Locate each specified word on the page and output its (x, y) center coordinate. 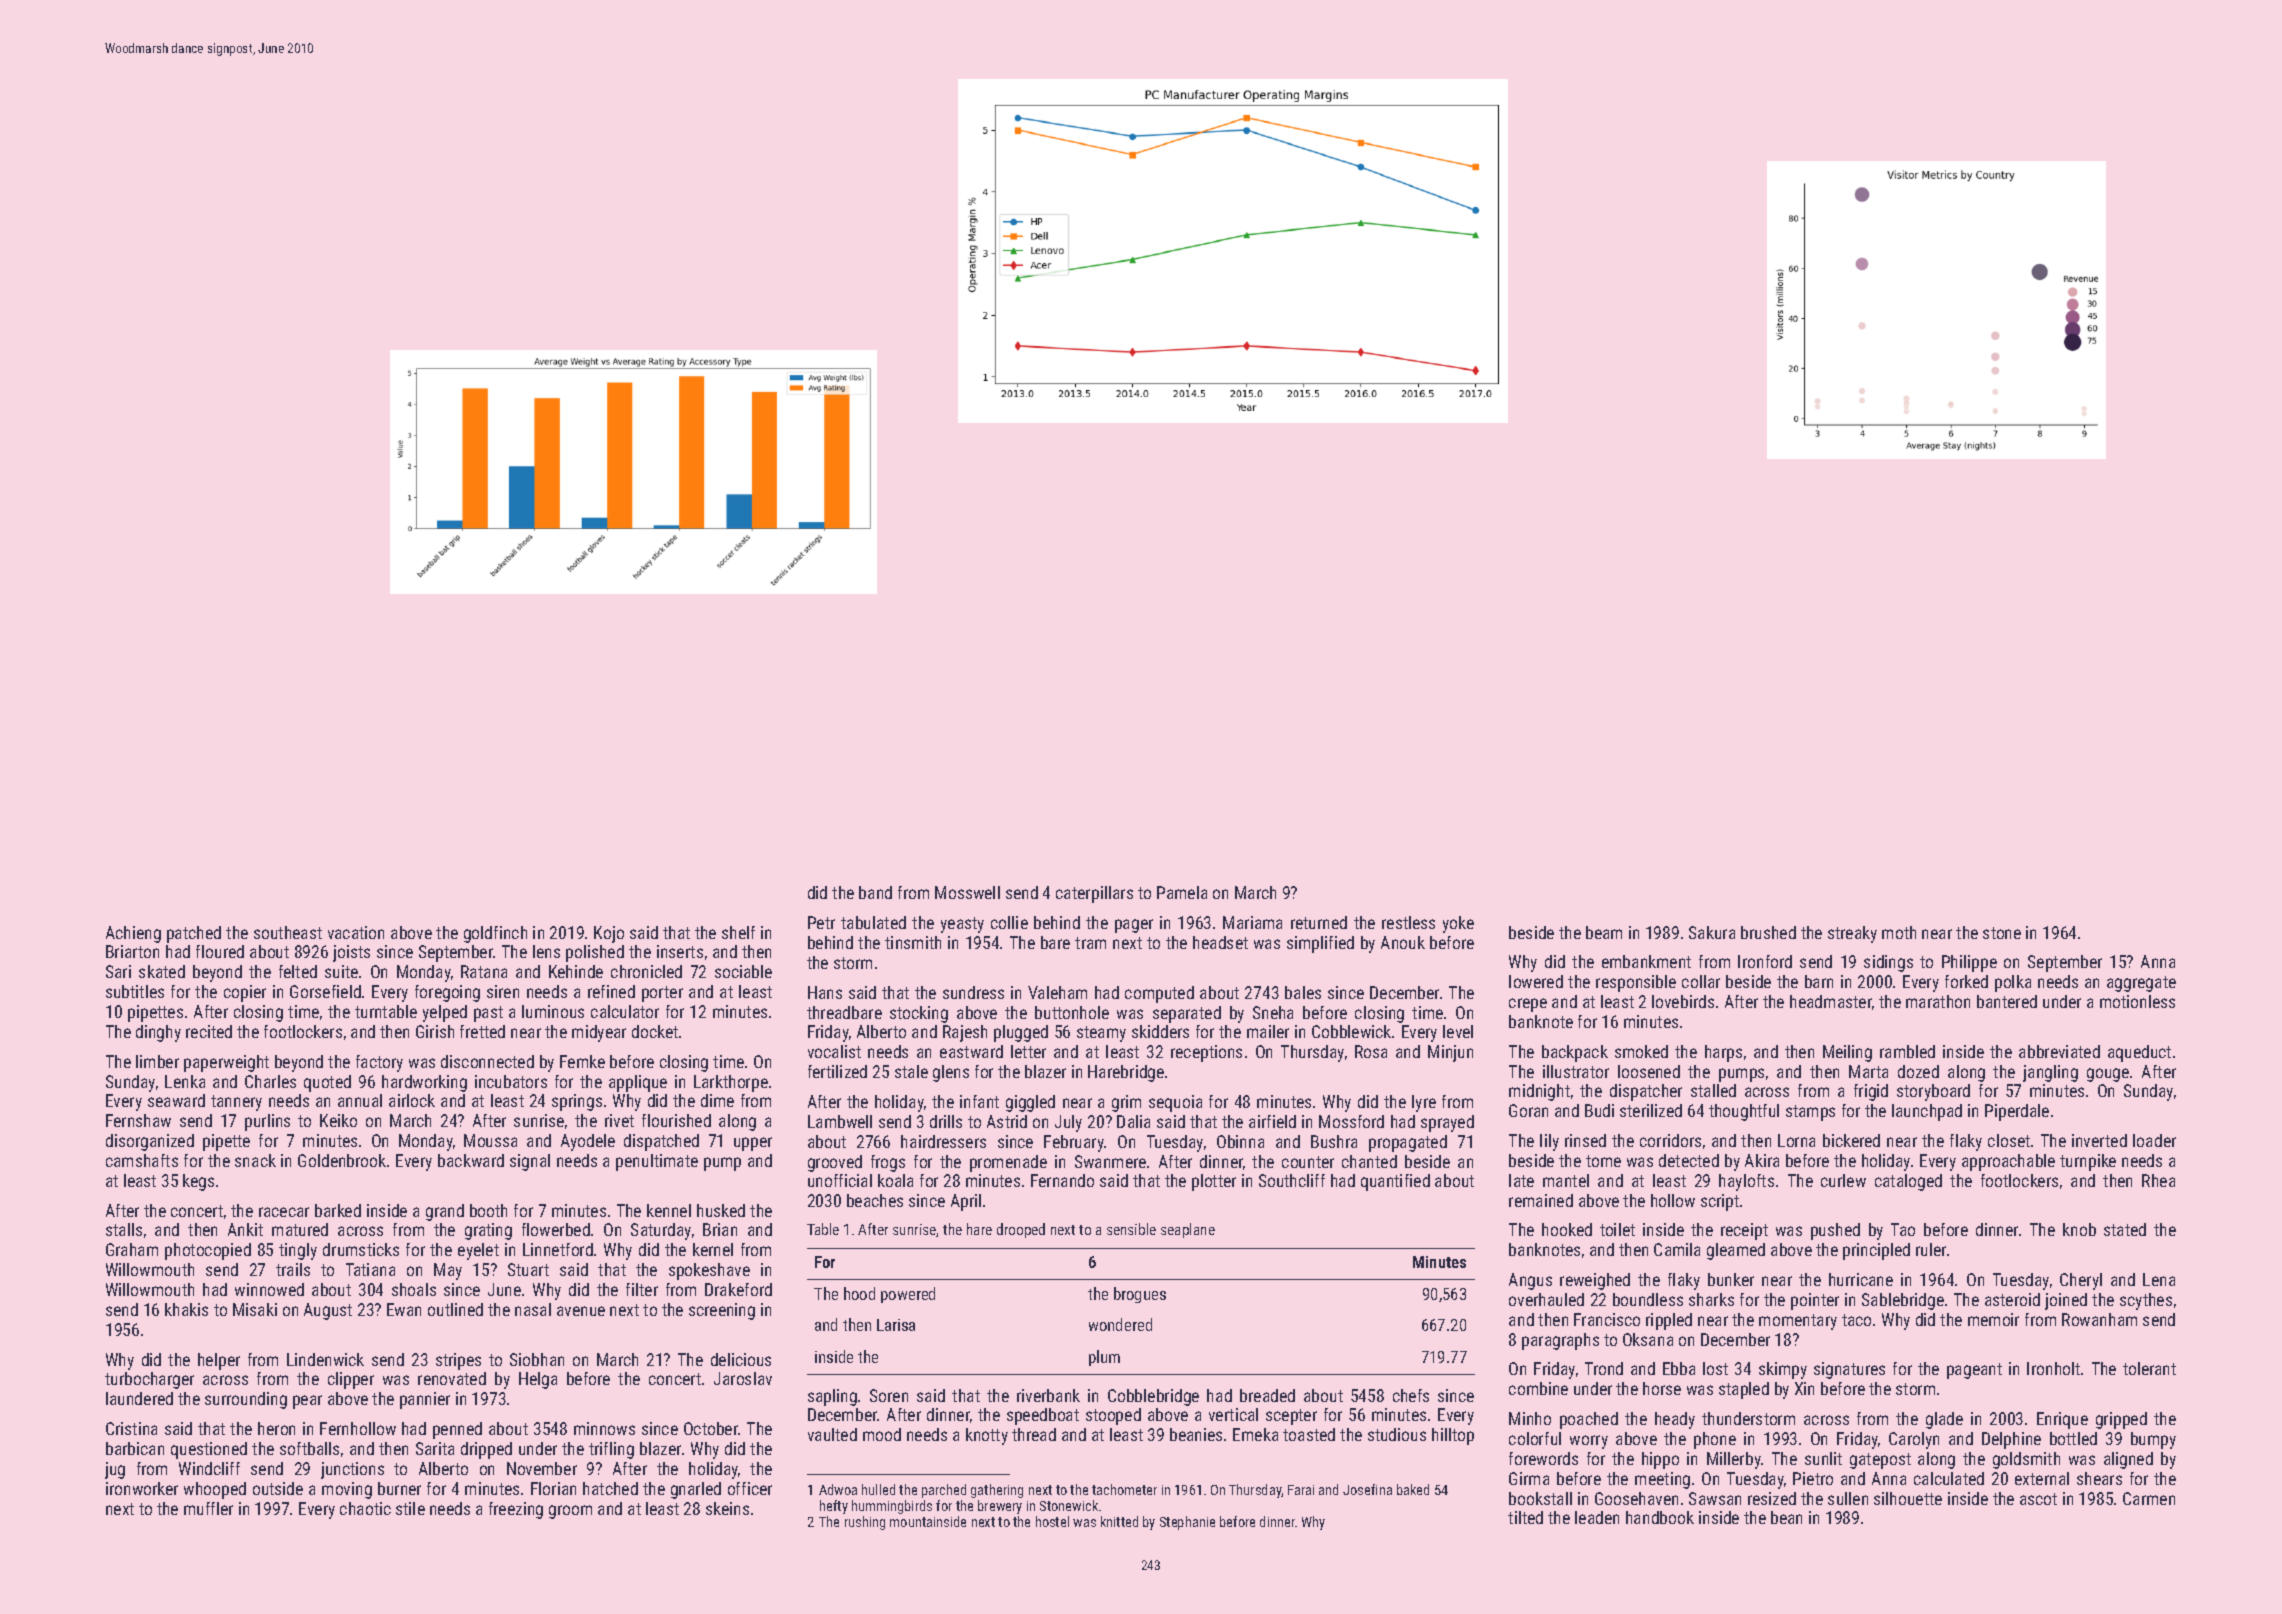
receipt (1744, 1231)
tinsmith (913, 942)
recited (209, 1031)
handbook (1660, 1517)
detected (1689, 1160)
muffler (208, 1508)
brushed (1768, 932)
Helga (538, 1380)
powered (908, 1295)
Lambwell (840, 1121)
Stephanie (1187, 1523)
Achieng (133, 934)
